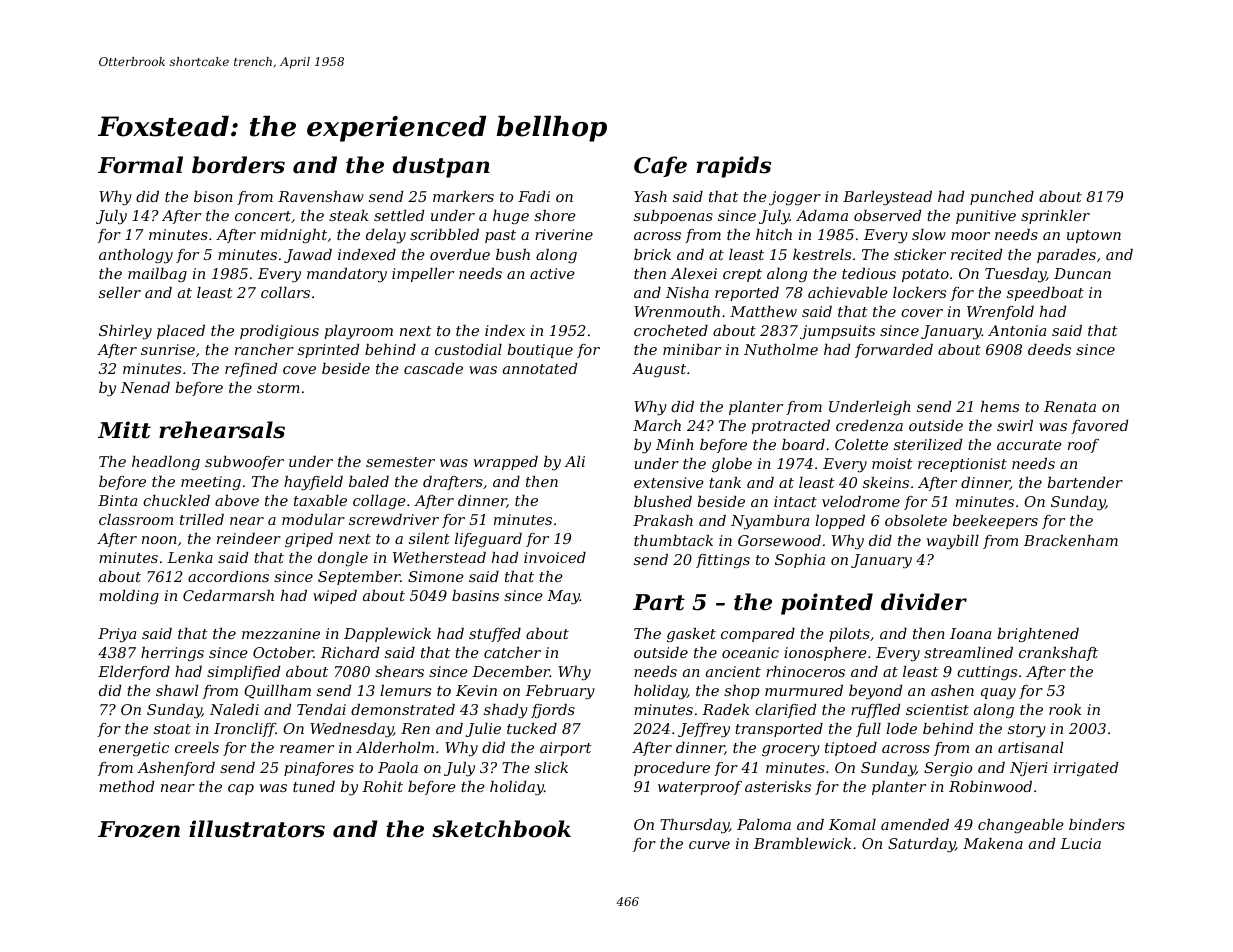 Image resolution: width=1233 pixels, height=952 pixels. Describe the element at coordinates (382, 786) in the document. I see `Rohit` at that location.
